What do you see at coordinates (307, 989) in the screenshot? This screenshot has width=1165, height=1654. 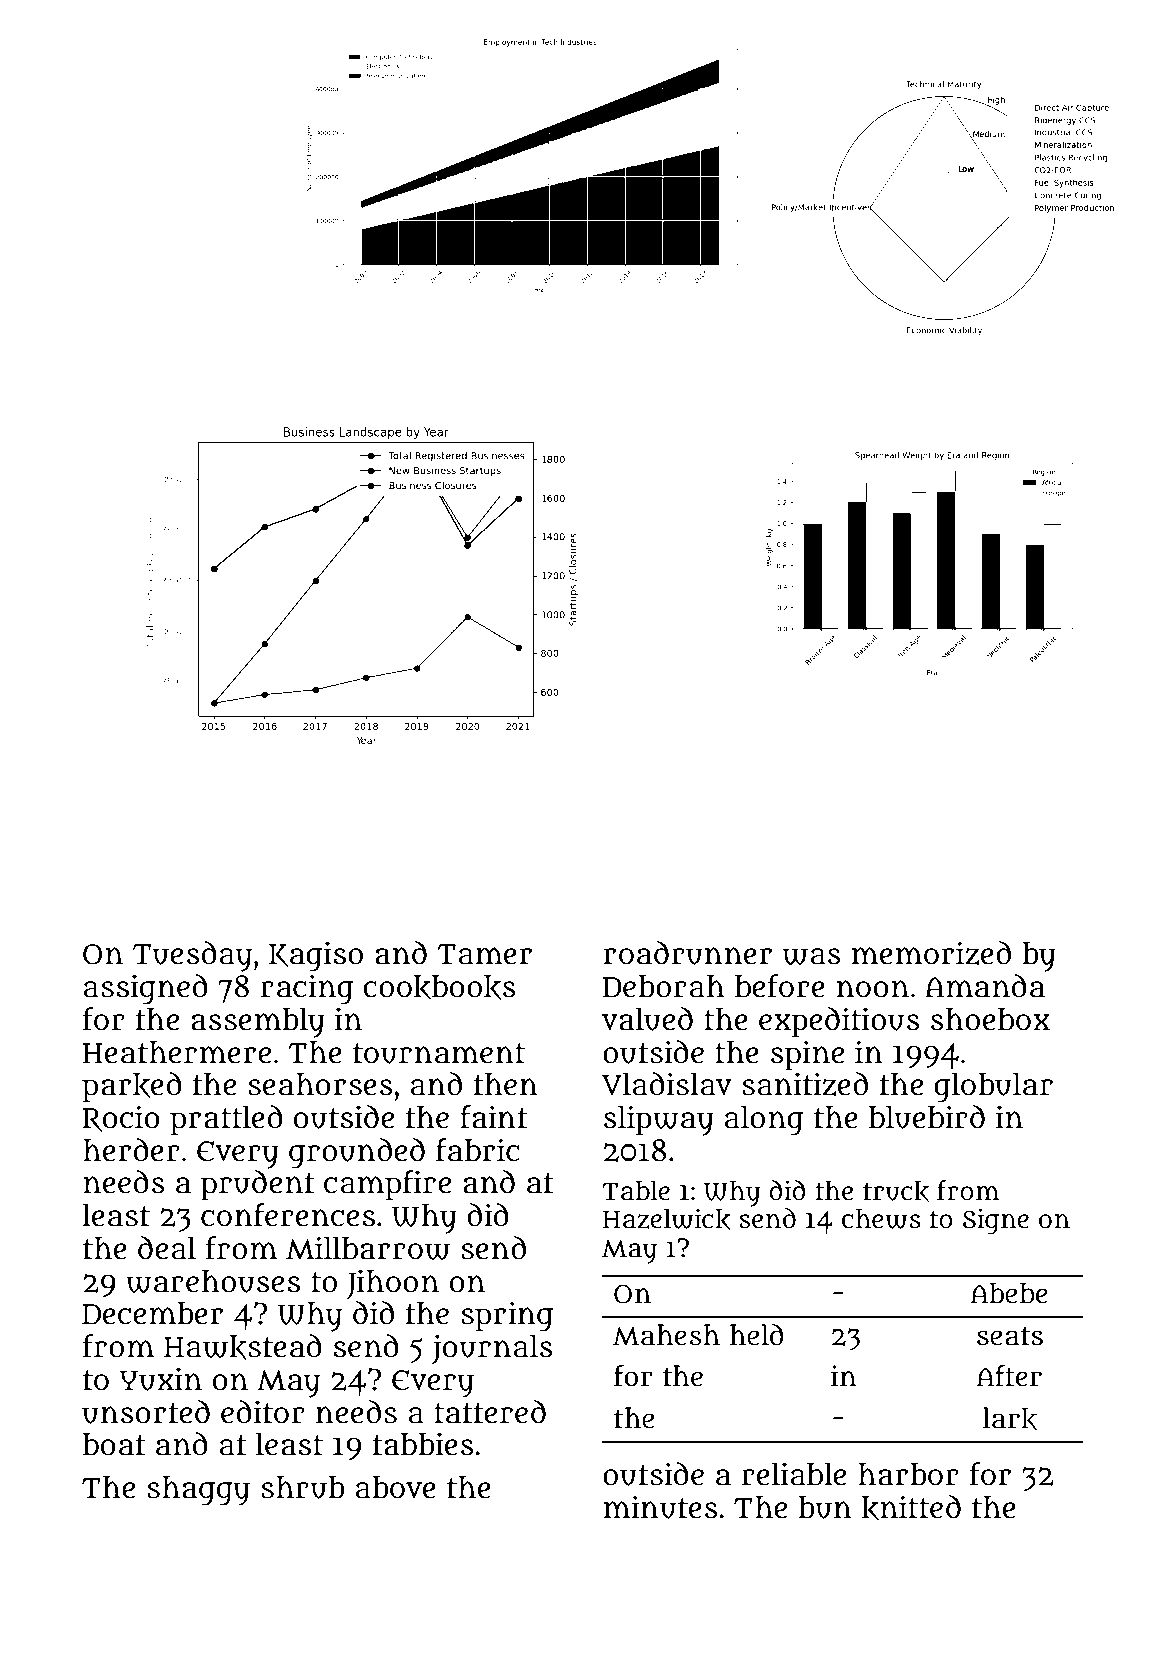 I see `racing` at bounding box center [307, 989].
